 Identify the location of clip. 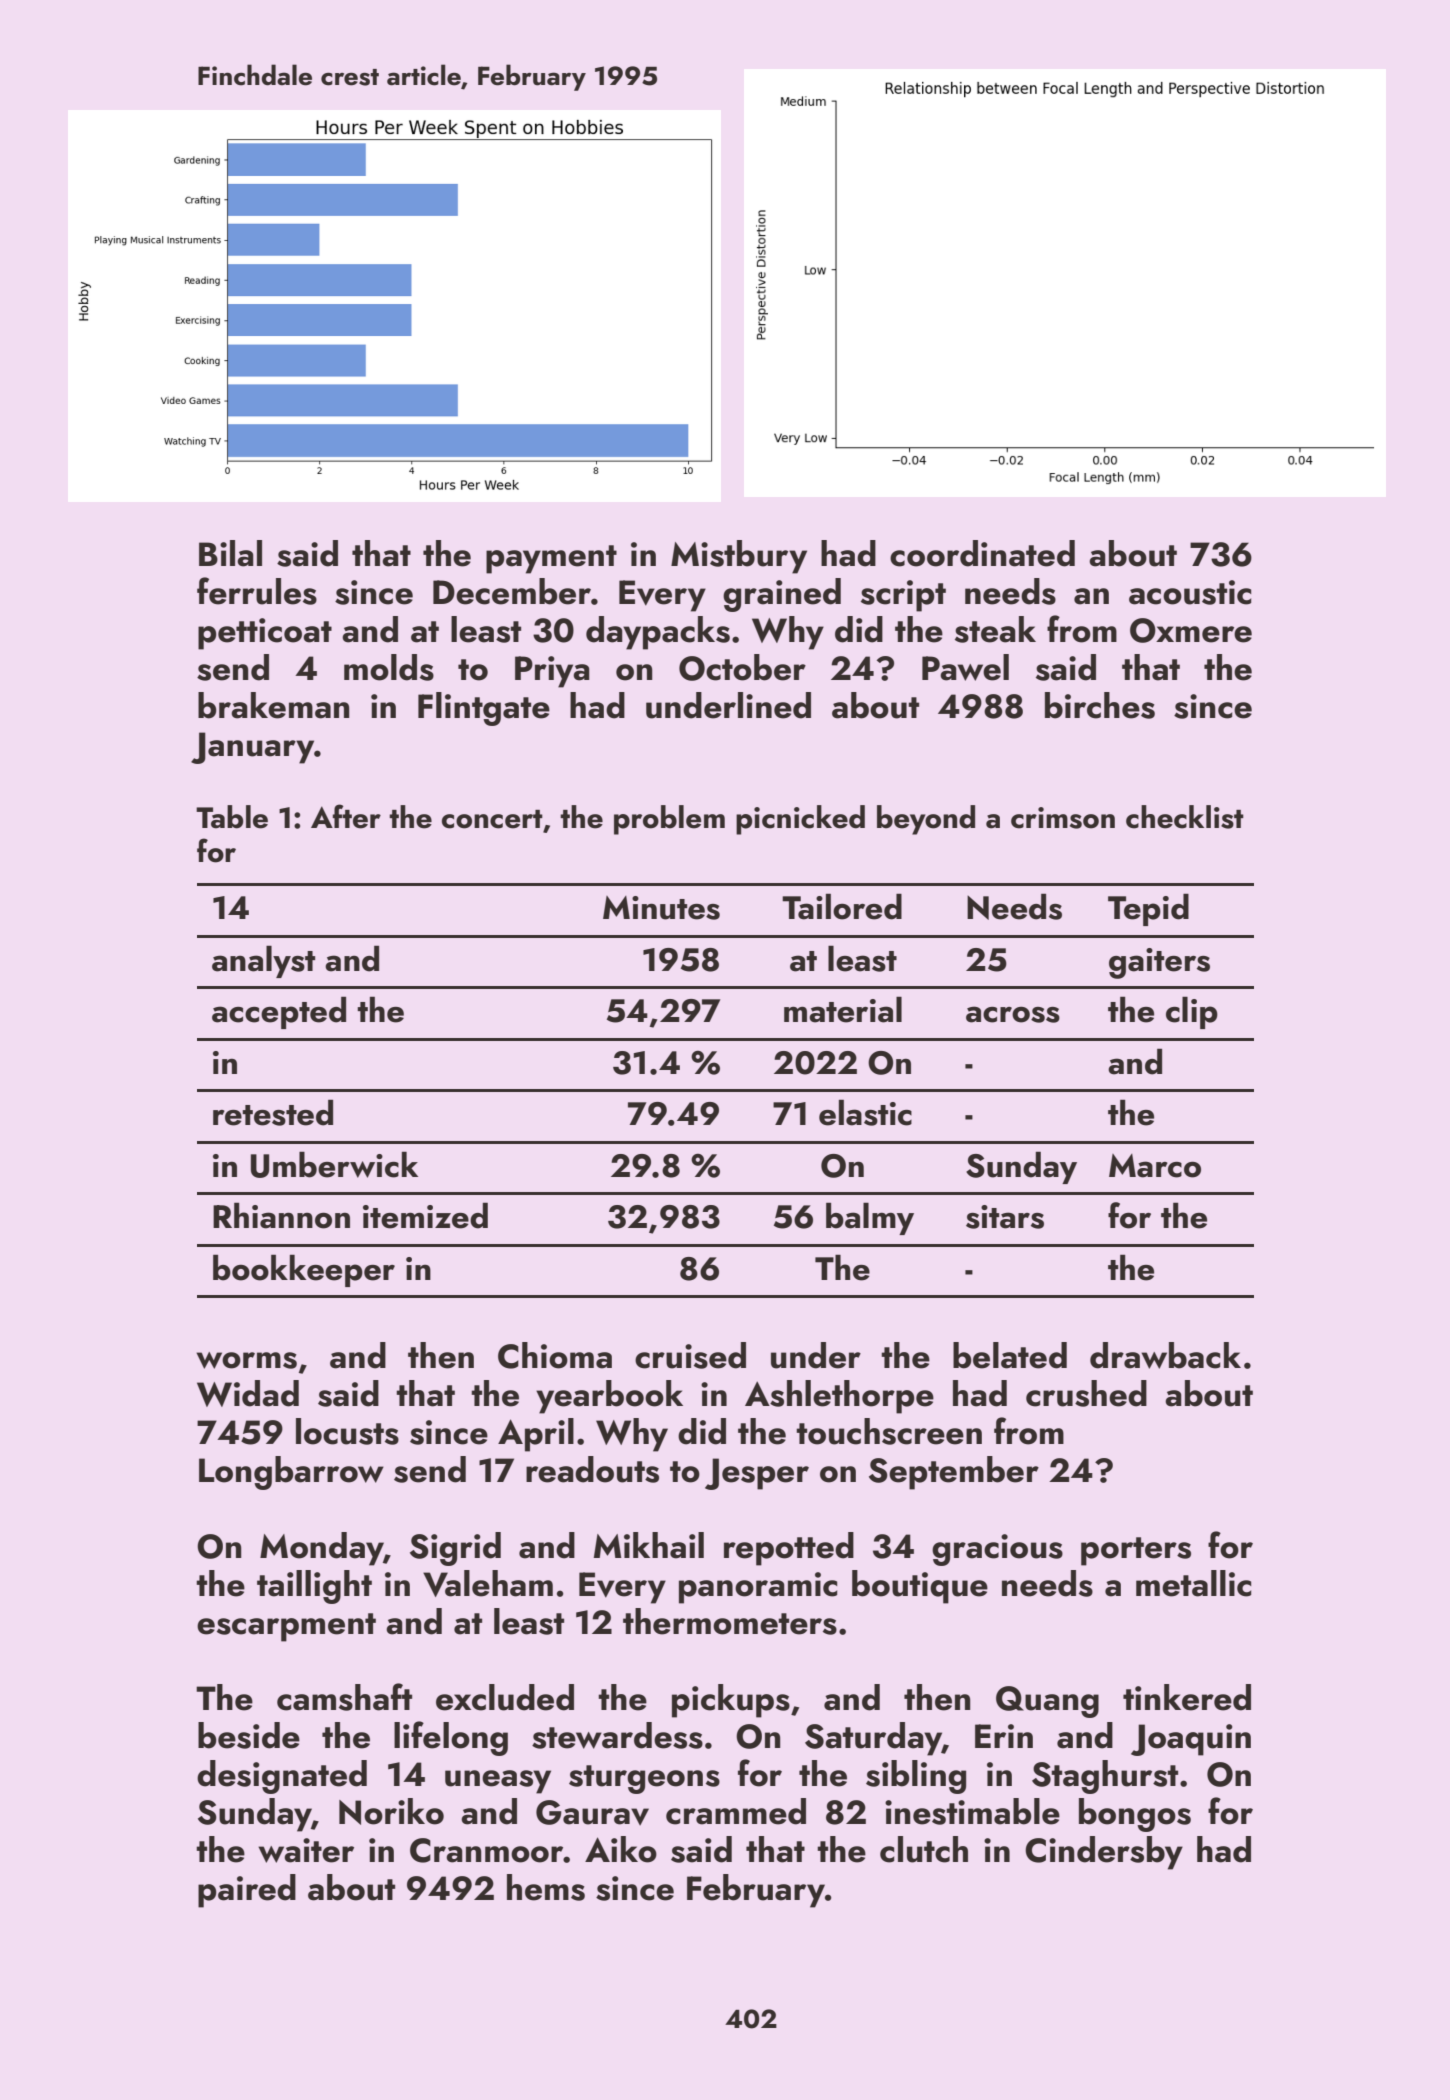
(1192, 1012).
